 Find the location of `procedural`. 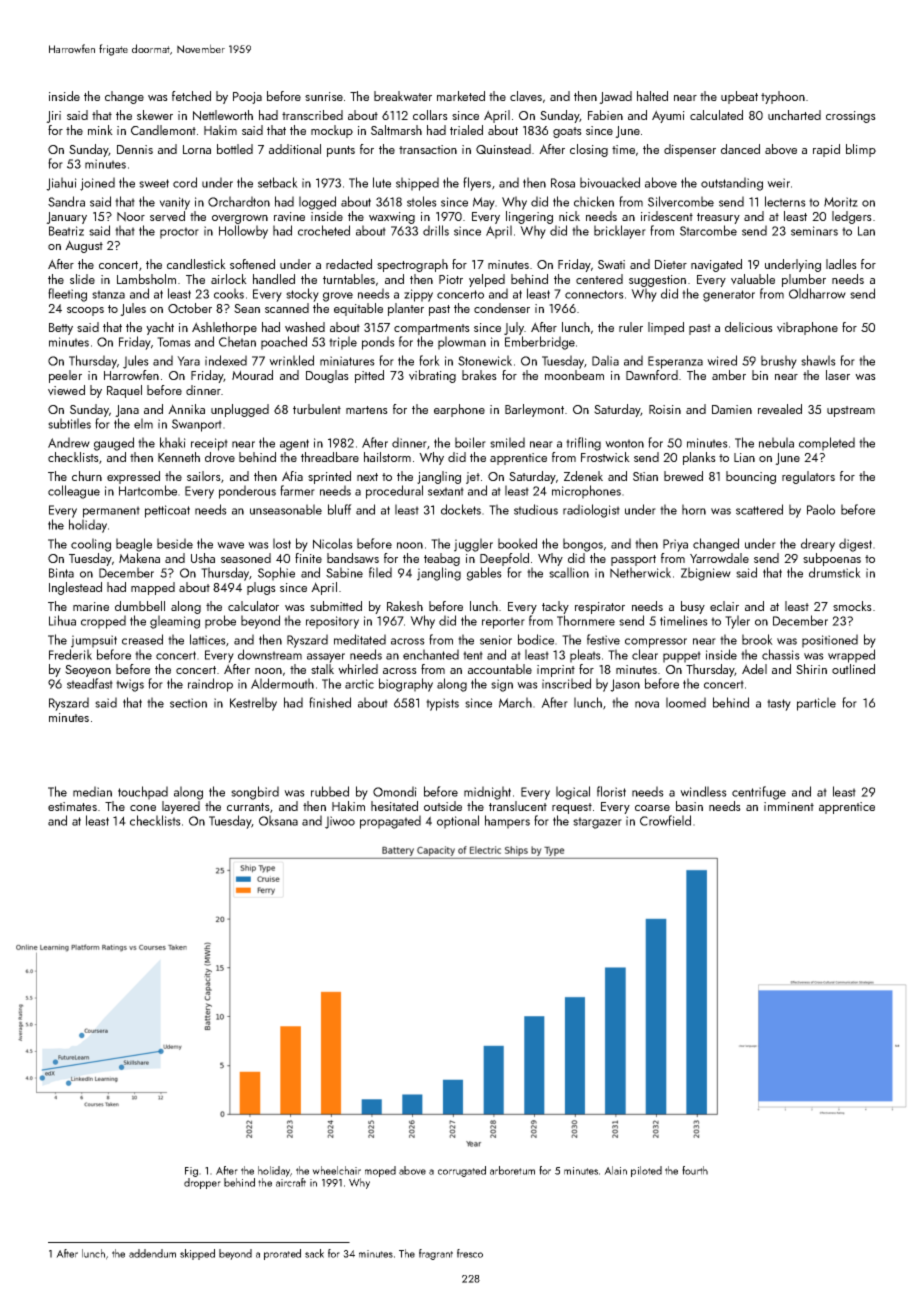

procedural is located at coordinates (394, 492).
